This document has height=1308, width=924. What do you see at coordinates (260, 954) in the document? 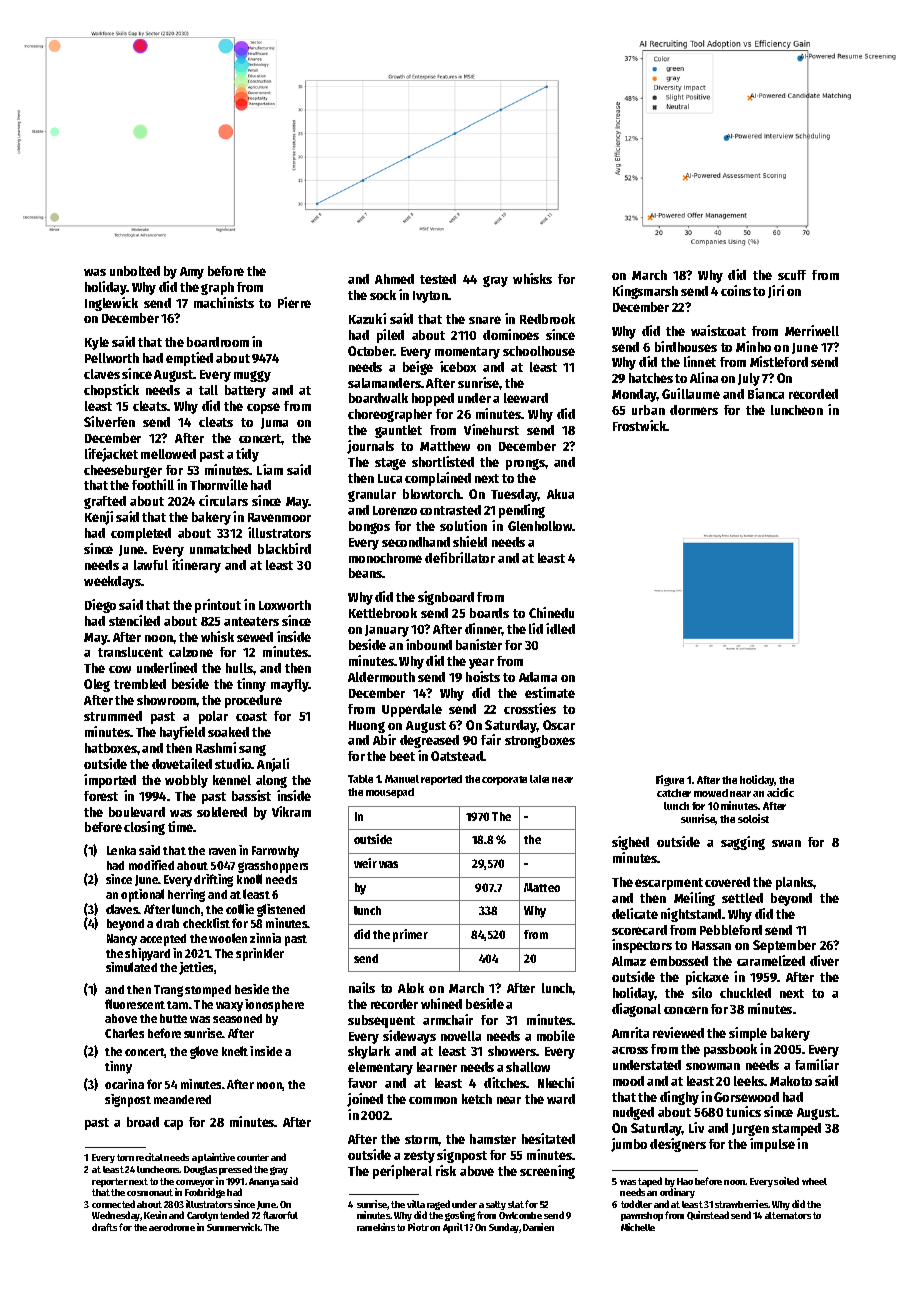
I see `sprinkler` at bounding box center [260, 954].
